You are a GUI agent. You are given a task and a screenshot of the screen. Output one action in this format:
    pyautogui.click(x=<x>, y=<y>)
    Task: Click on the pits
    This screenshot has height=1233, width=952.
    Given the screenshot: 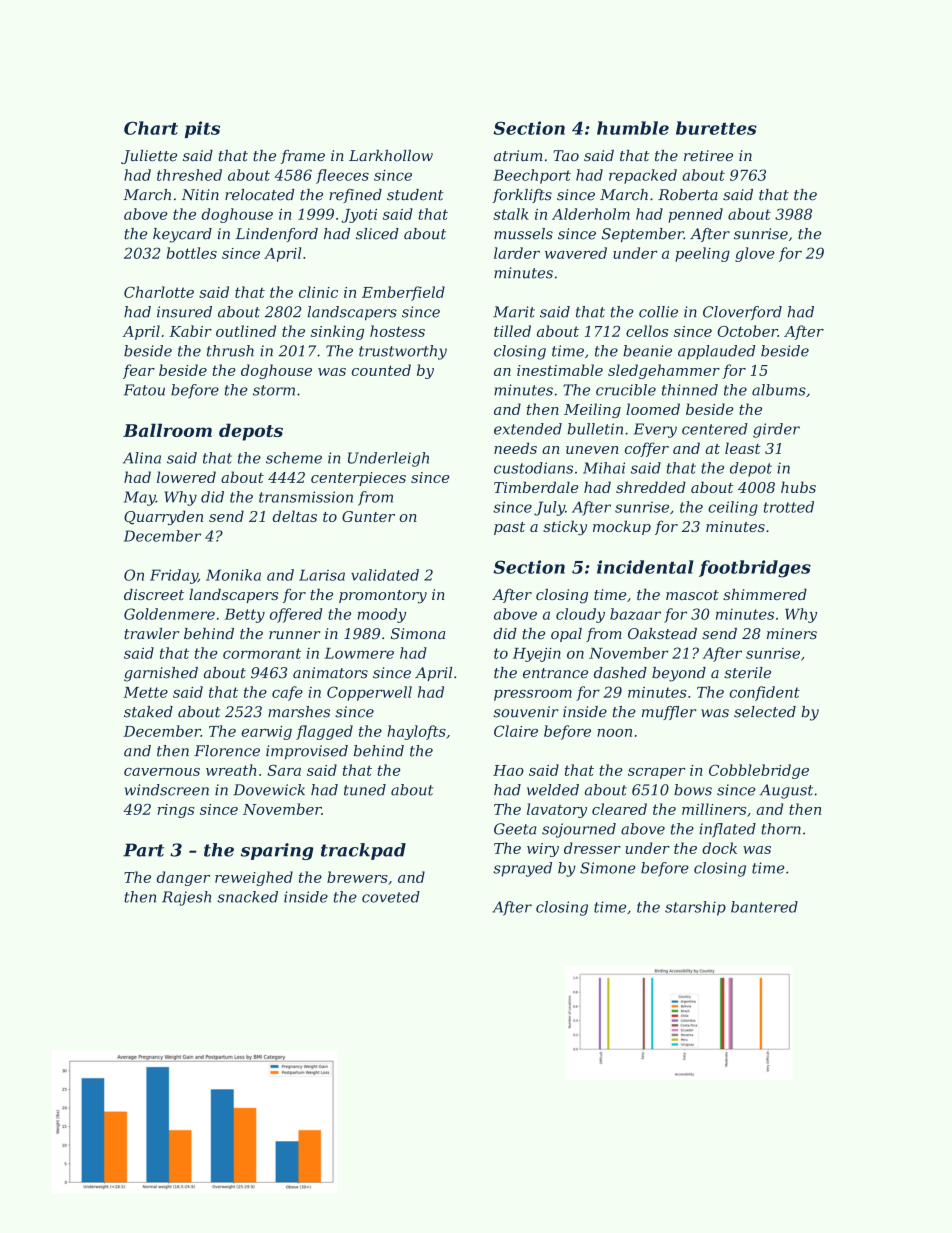 What is the action you would take?
    pyautogui.click(x=202, y=129)
